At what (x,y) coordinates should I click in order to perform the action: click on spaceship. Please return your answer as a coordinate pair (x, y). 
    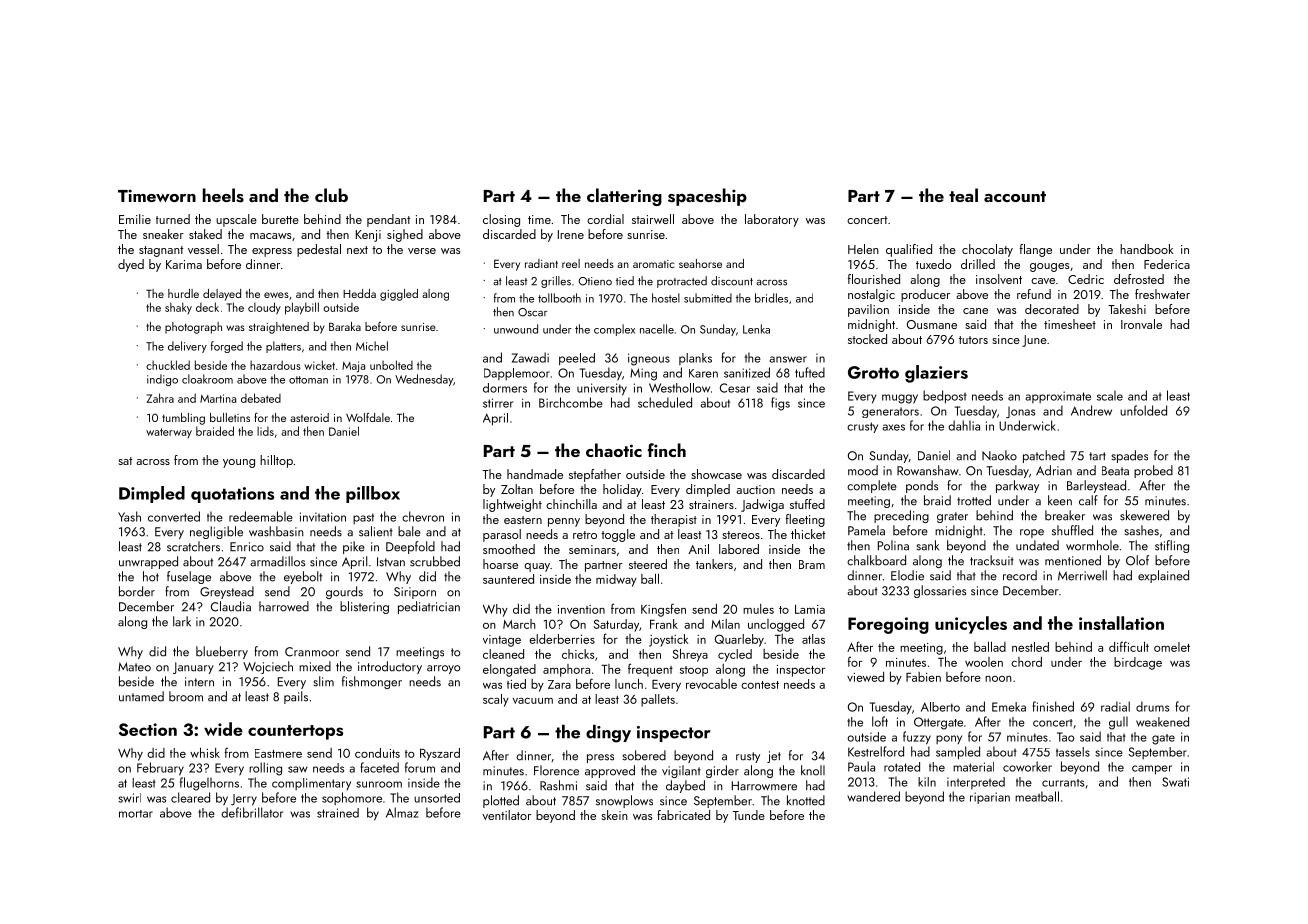
    Looking at the image, I should click on (707, 197).
